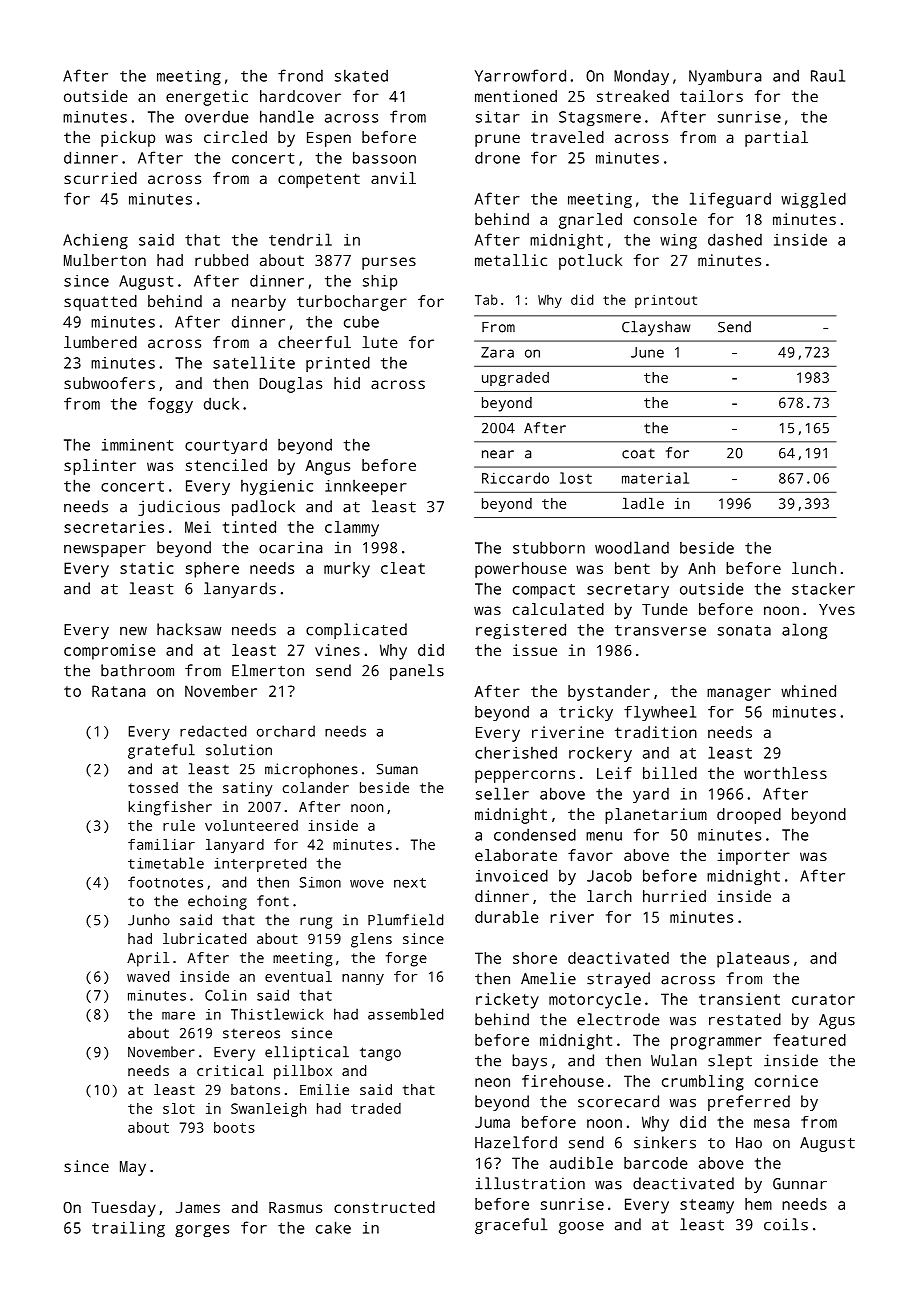 The height and width of the screenshot is (1308, 924). I want to click on innkeeper, so click(366, 487).
